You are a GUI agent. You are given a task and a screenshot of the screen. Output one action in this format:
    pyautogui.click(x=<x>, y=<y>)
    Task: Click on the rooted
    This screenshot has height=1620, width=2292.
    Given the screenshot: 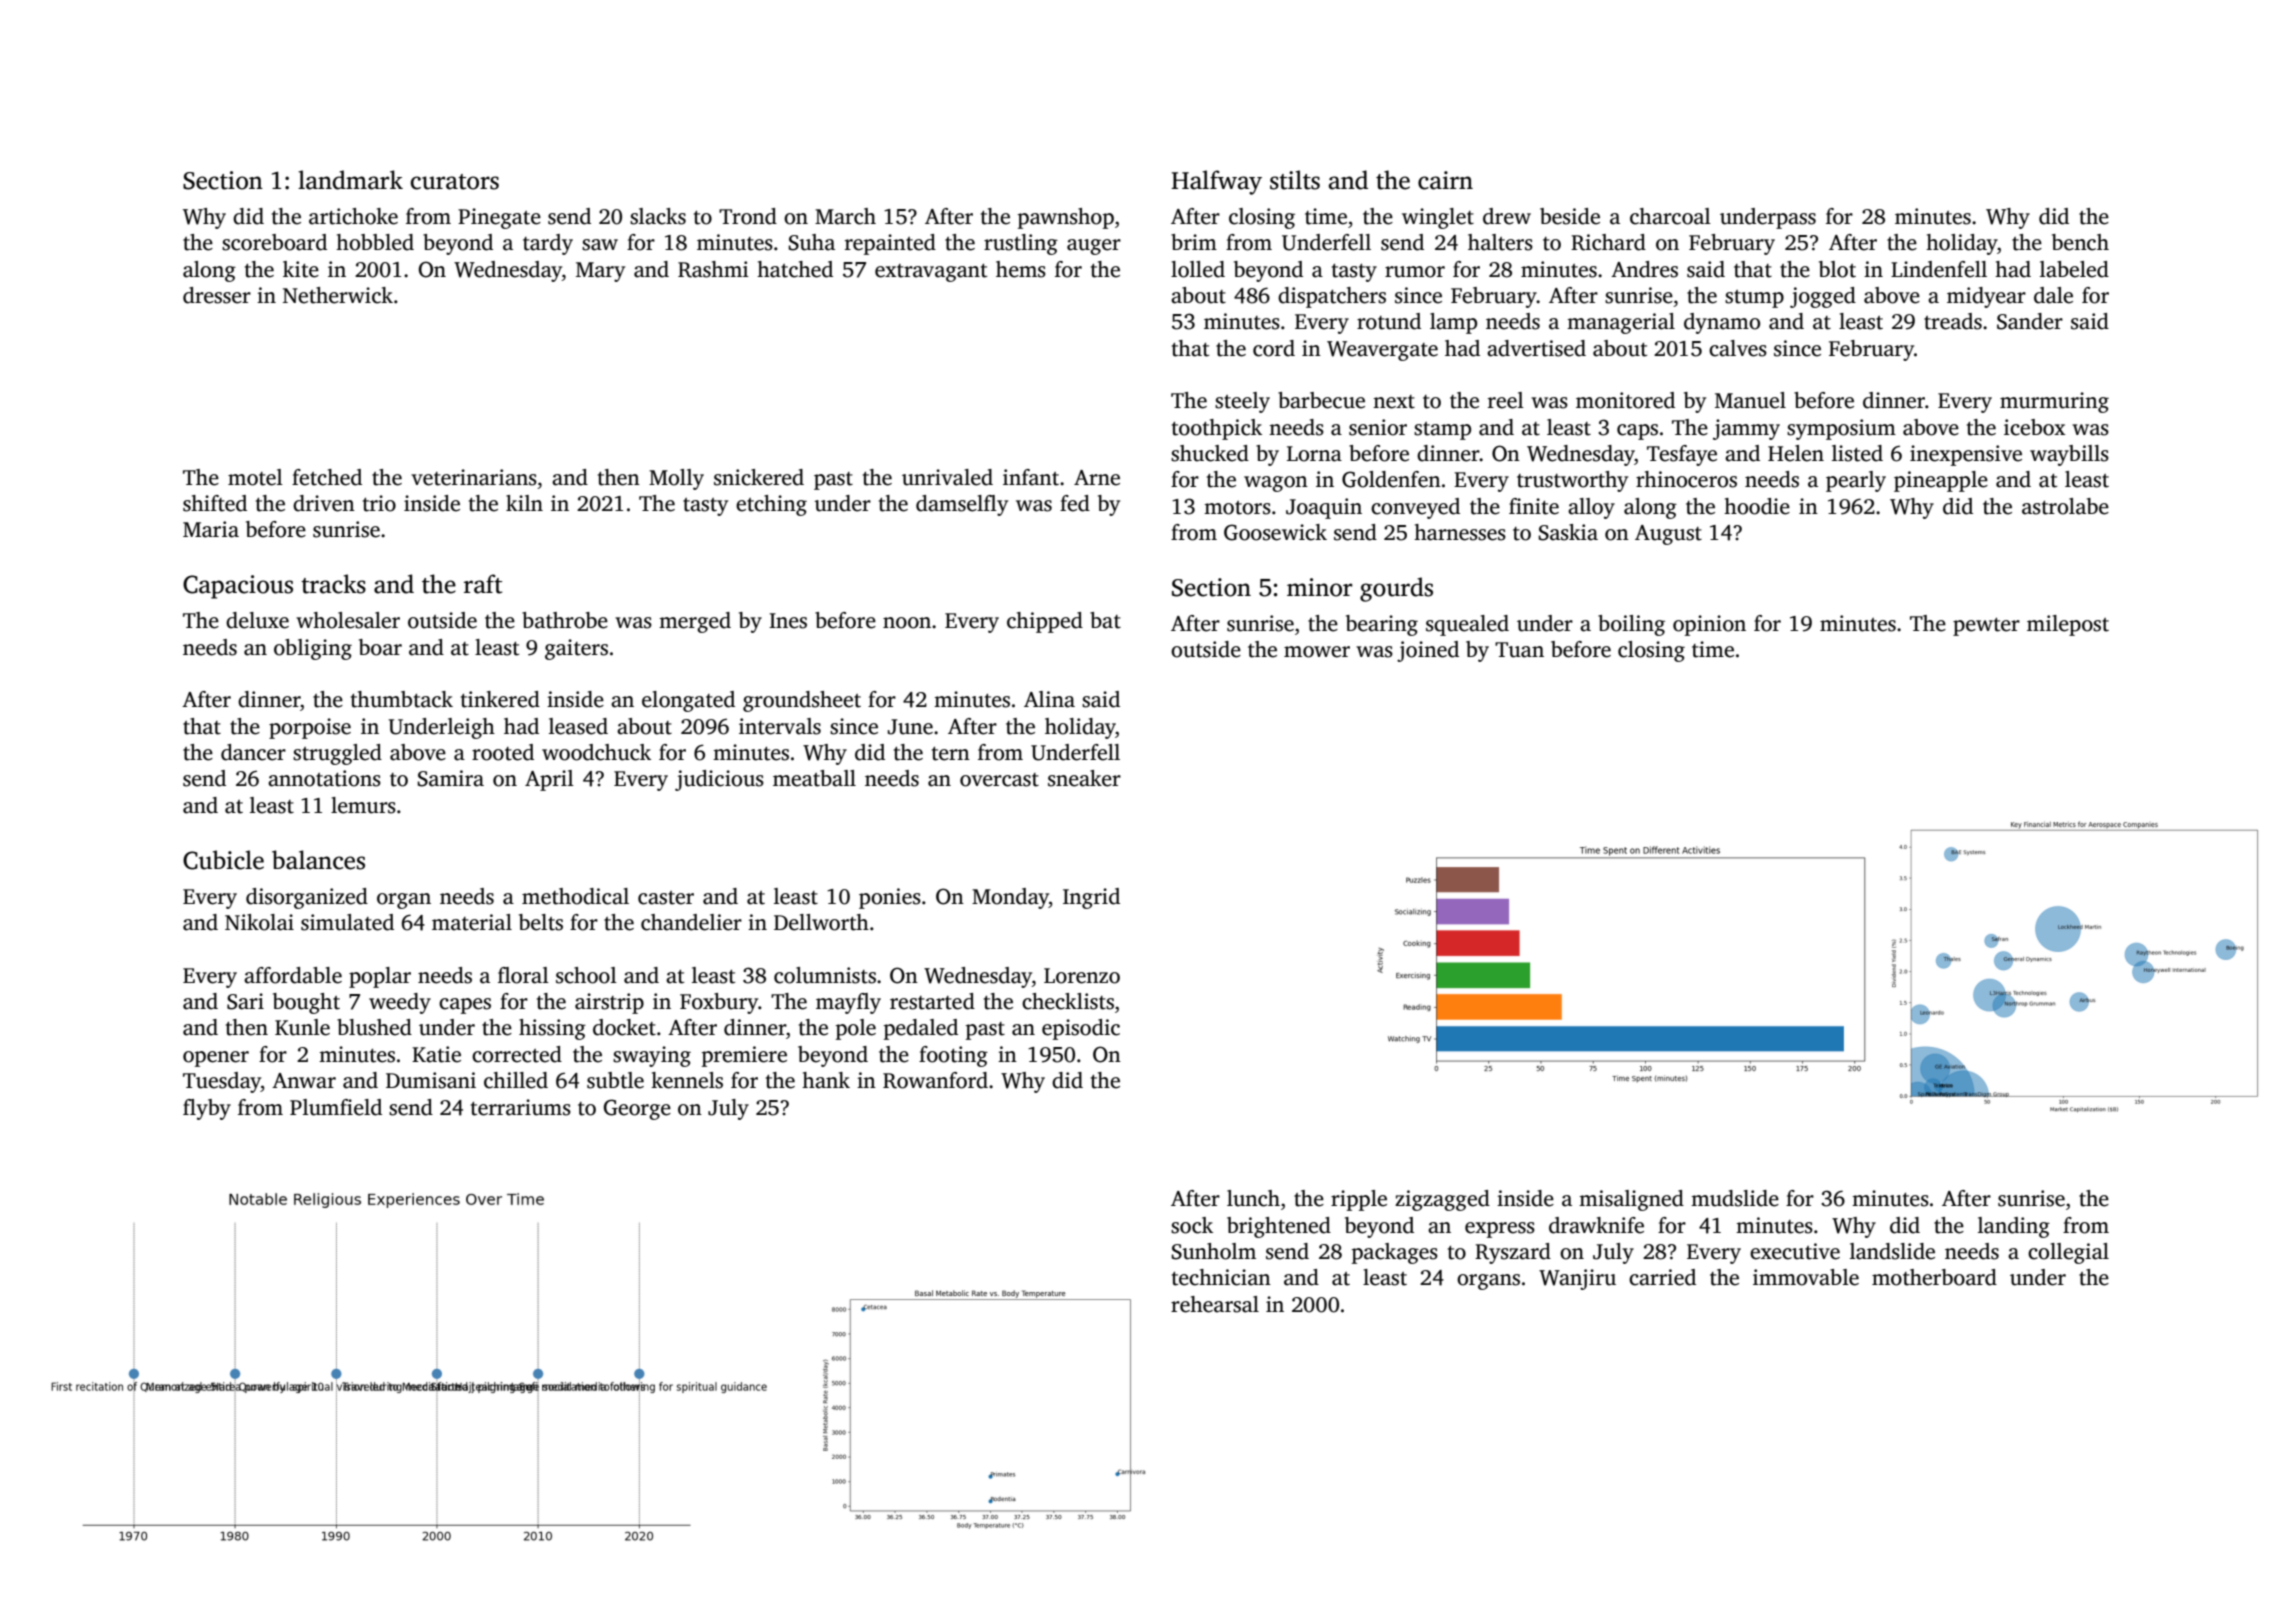 What is the action you would take?
    pyautogui.click(x=503, y=752)
